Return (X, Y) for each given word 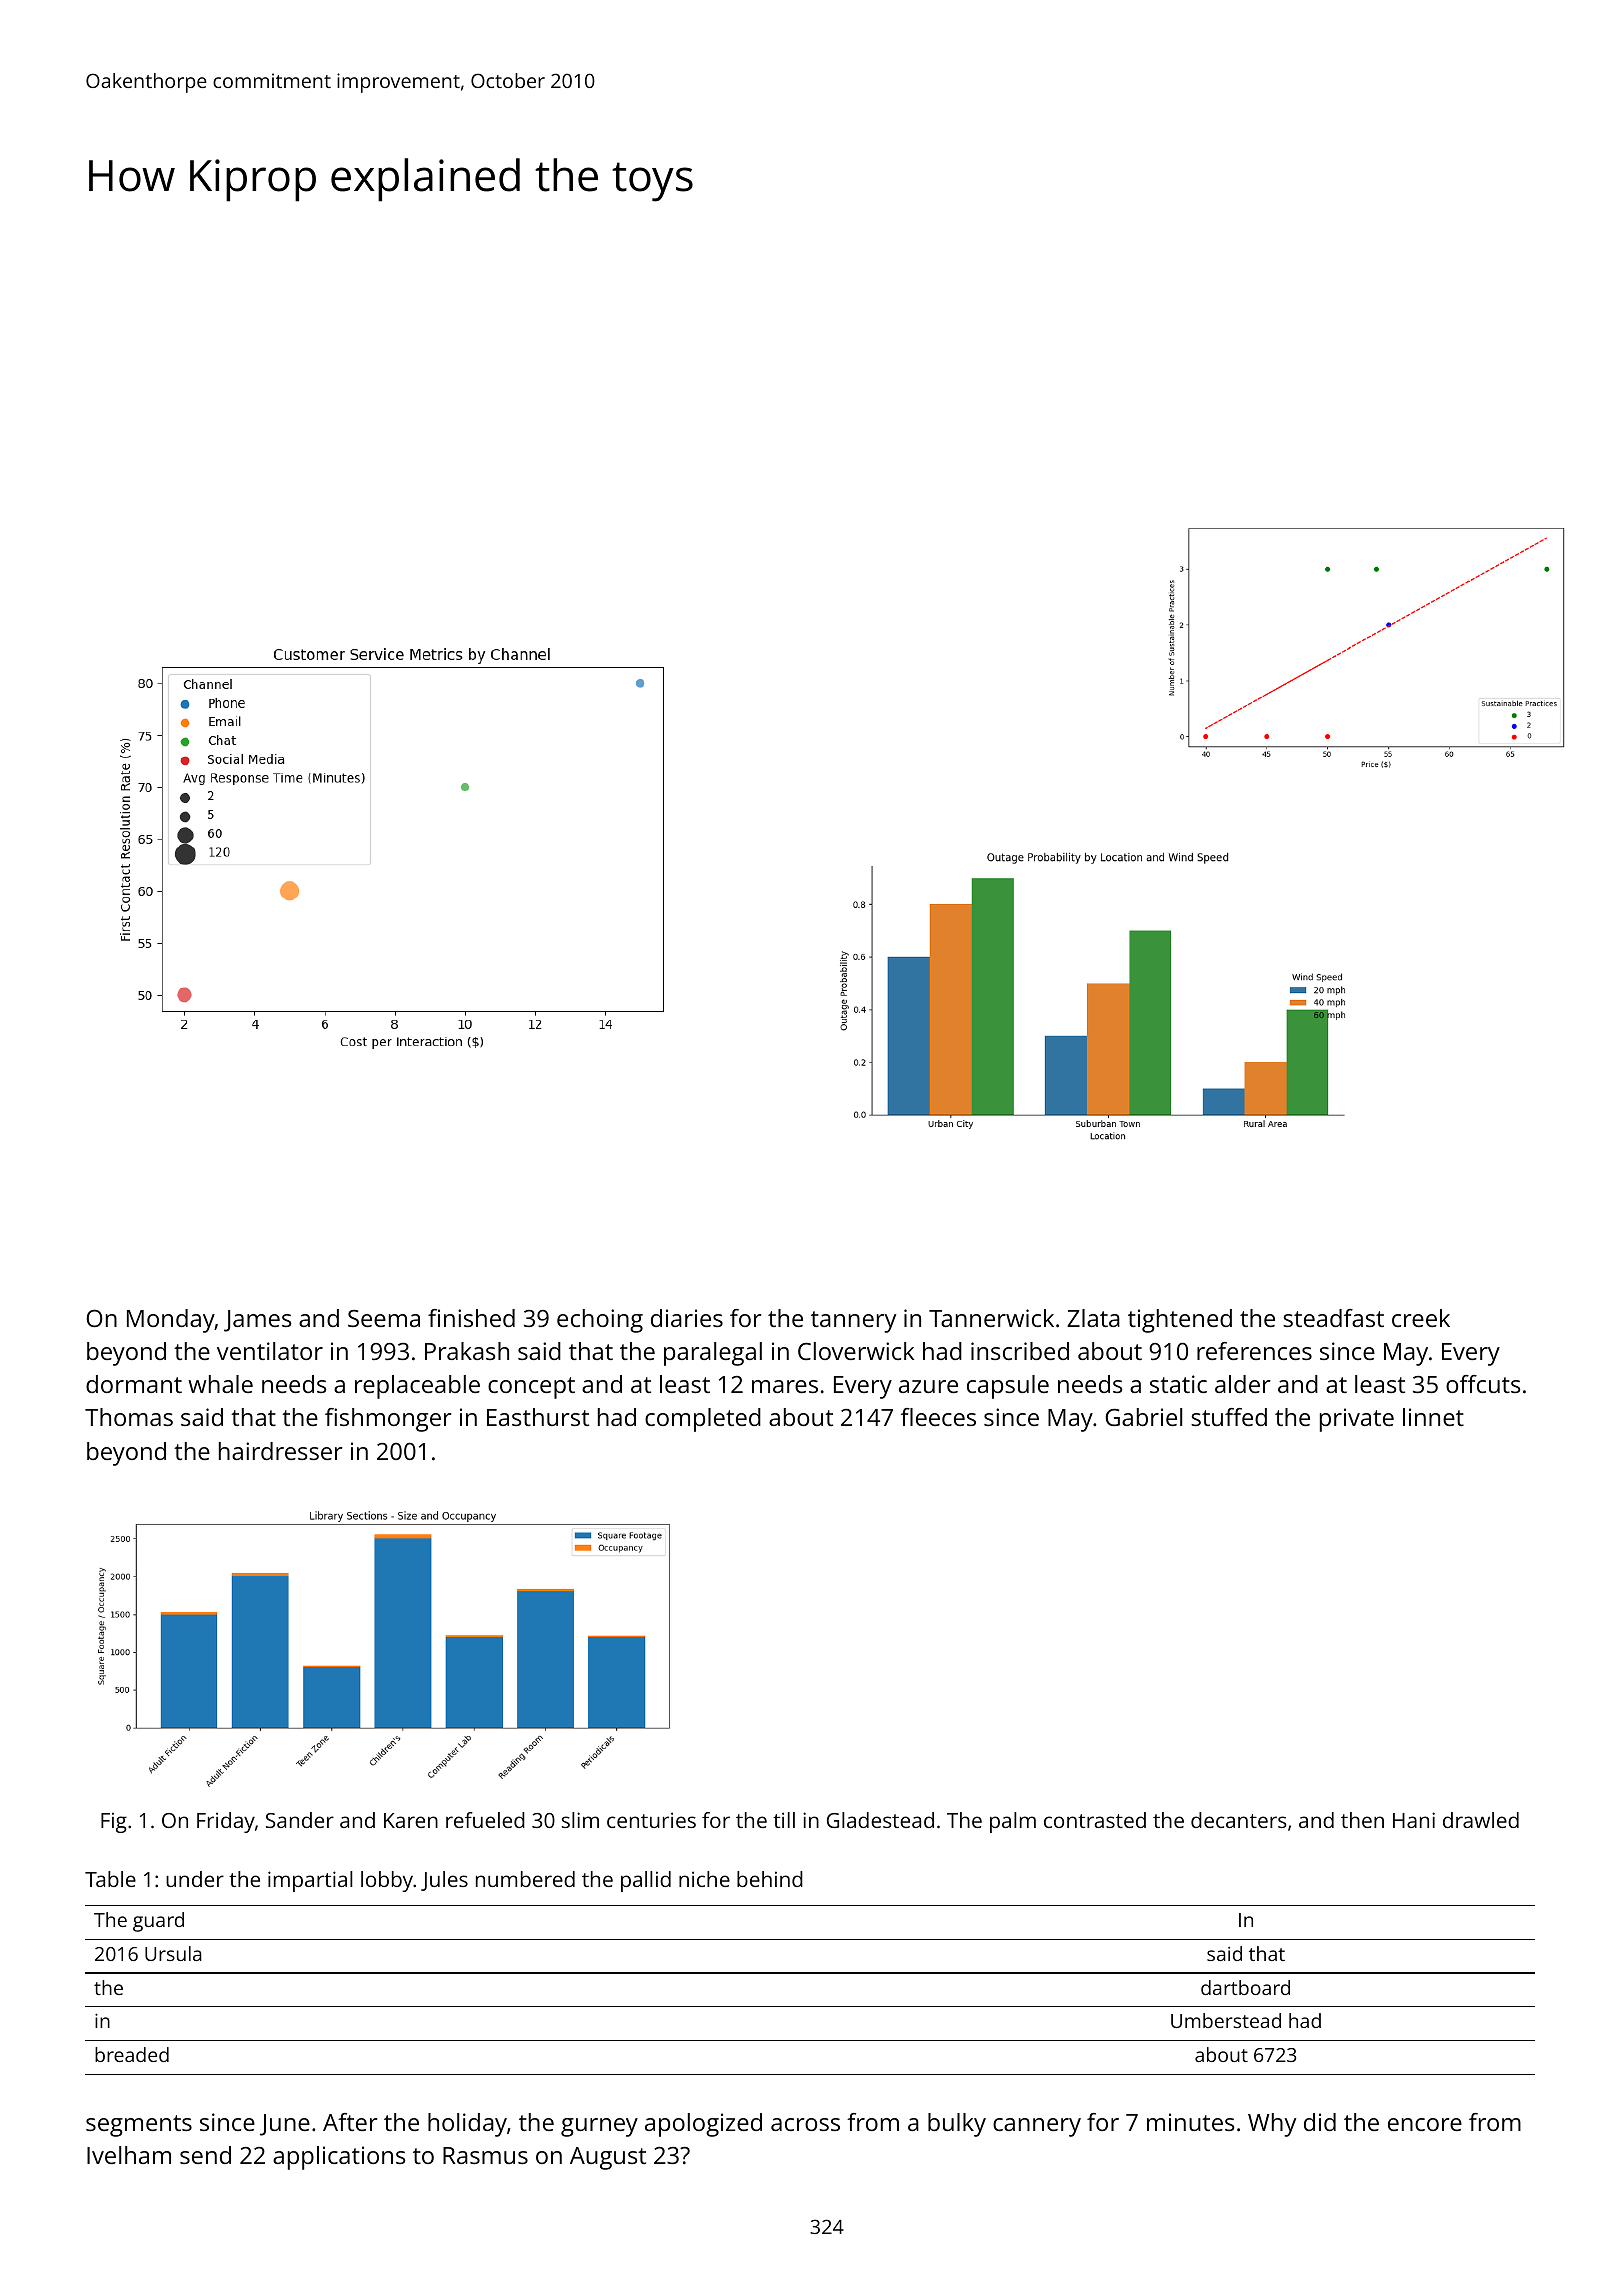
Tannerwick (991, 1318)
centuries (651, 1820)
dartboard (1245, 1987)
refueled (485, 1820)
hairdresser (281, 1451)
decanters (1238, 1820)
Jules (444, 1881)
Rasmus (485, 2155)
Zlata (1093, 1318)
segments (139, 2126)
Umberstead (1226, 2020)
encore (1425, 2124)
